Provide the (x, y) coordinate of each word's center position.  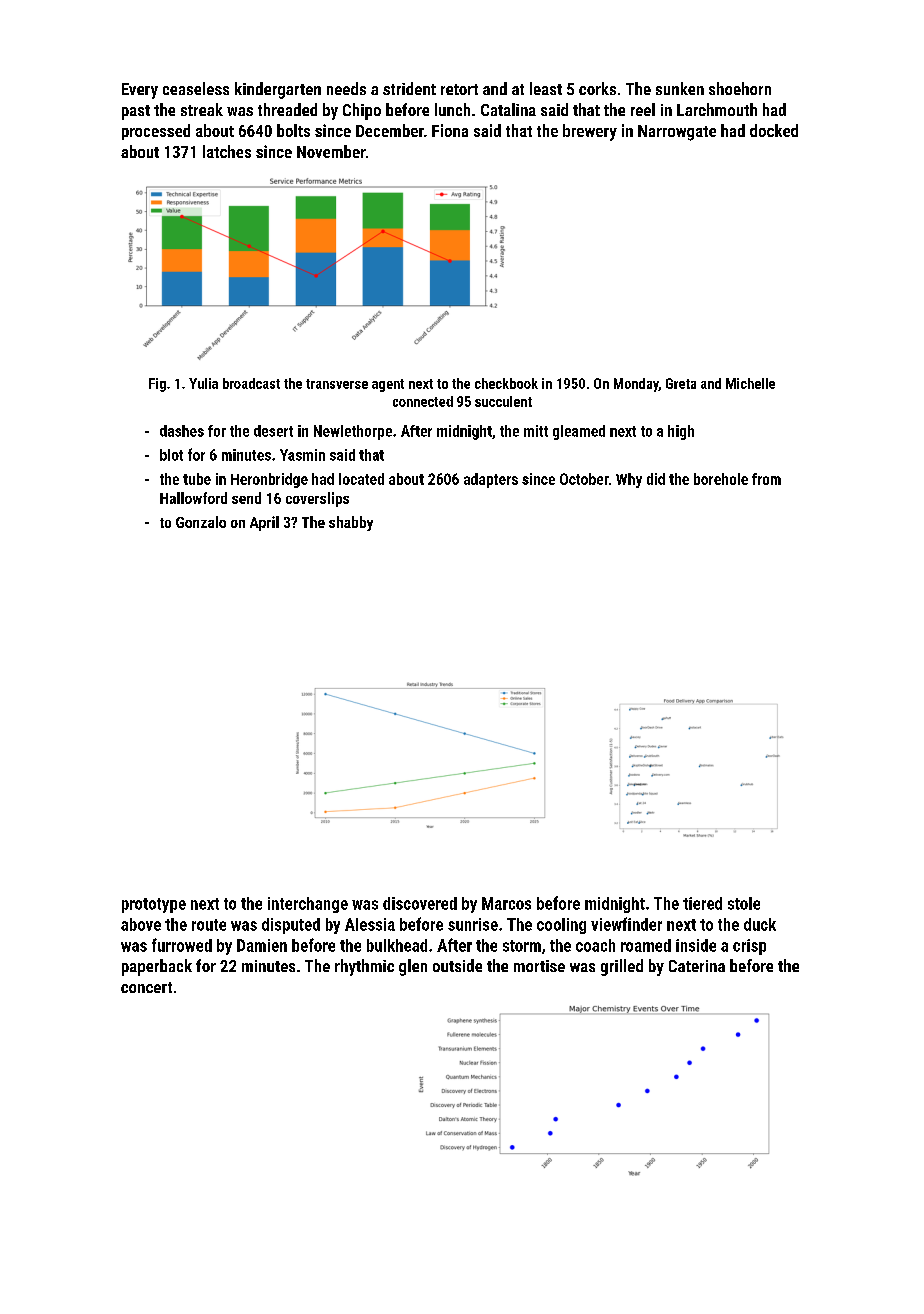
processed (156, 132)
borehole (721, 479)
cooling (561, 926)
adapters (491, 480)
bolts (293, 130)
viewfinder (626, 924)
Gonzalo (201, 522)
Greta (681, 383)
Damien (262, 945)
